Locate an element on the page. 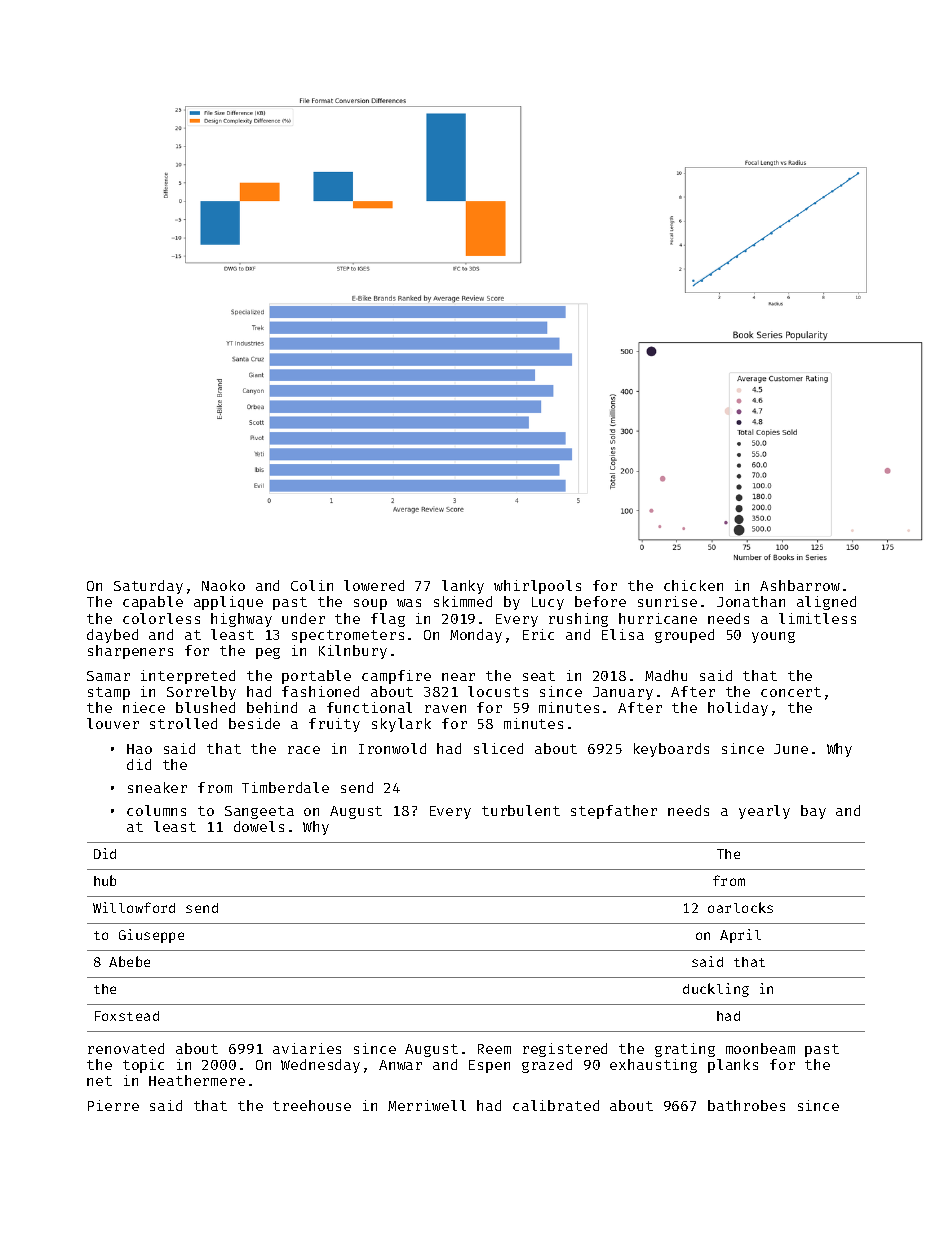 The height and width of the image is (1233, 952). lanky is located at coordinates (463, 587).
